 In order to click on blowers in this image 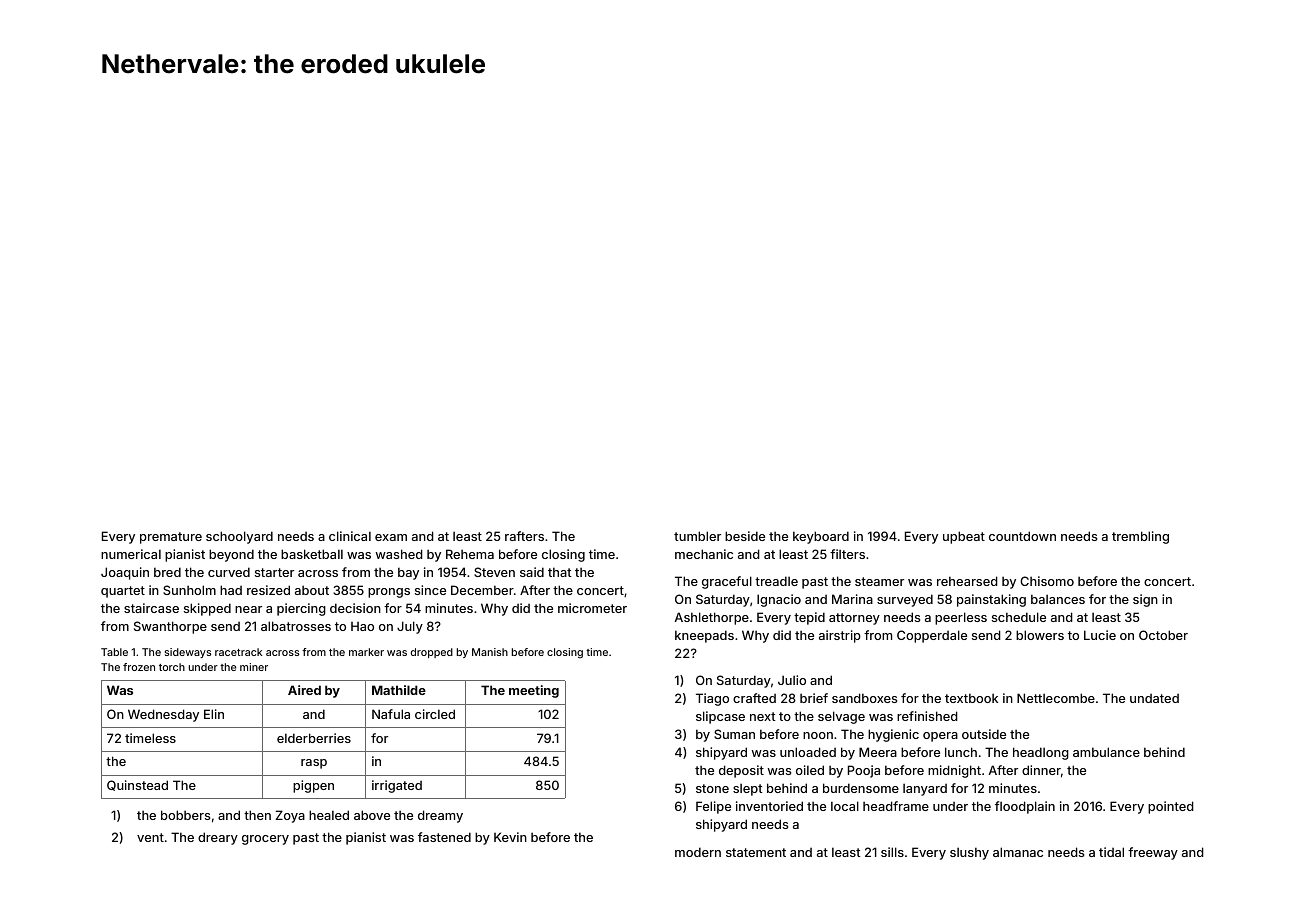, I will do `click(1040, 635)`.
